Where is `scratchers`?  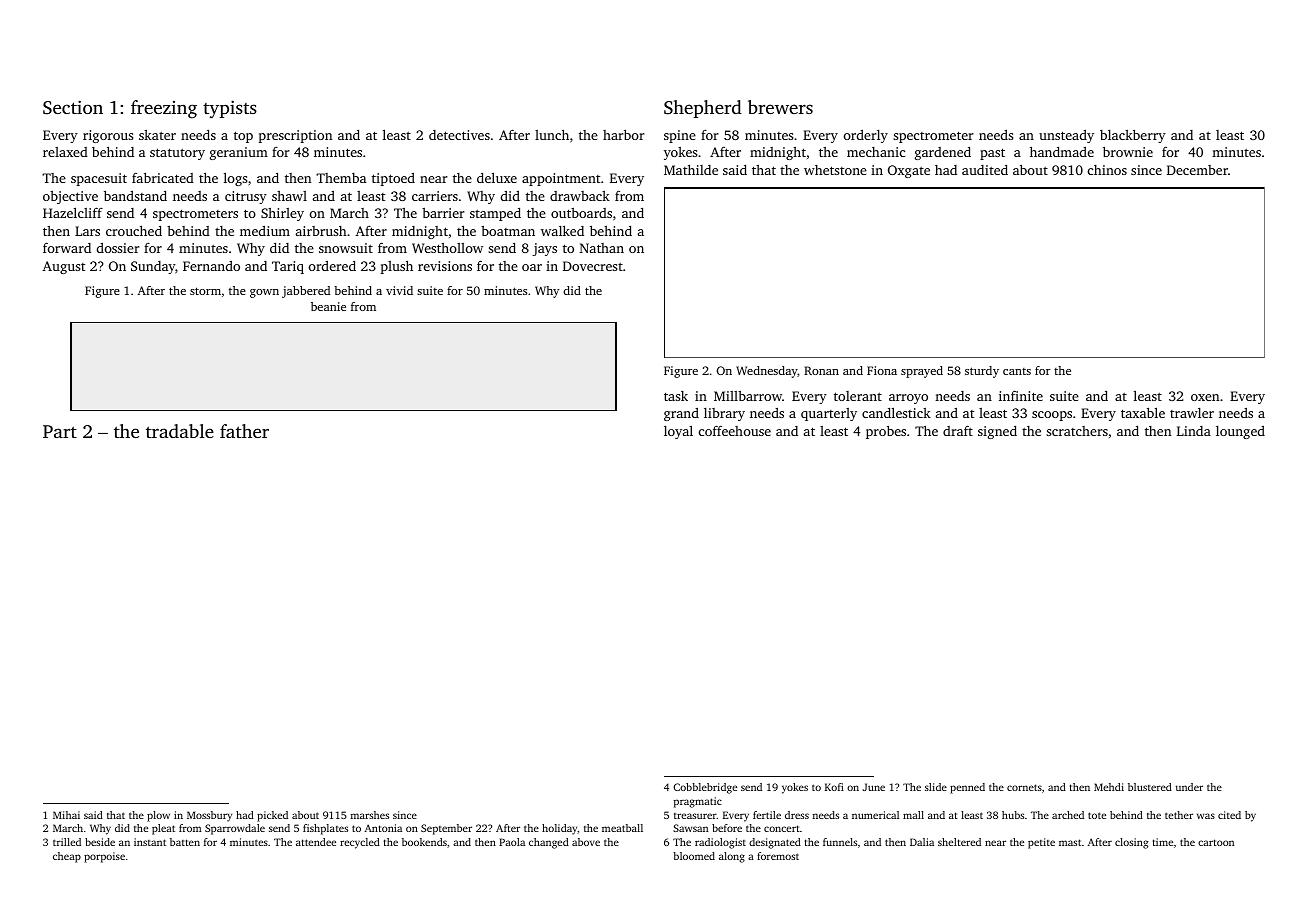 scratchers is located at coordinates (1077, 431).
